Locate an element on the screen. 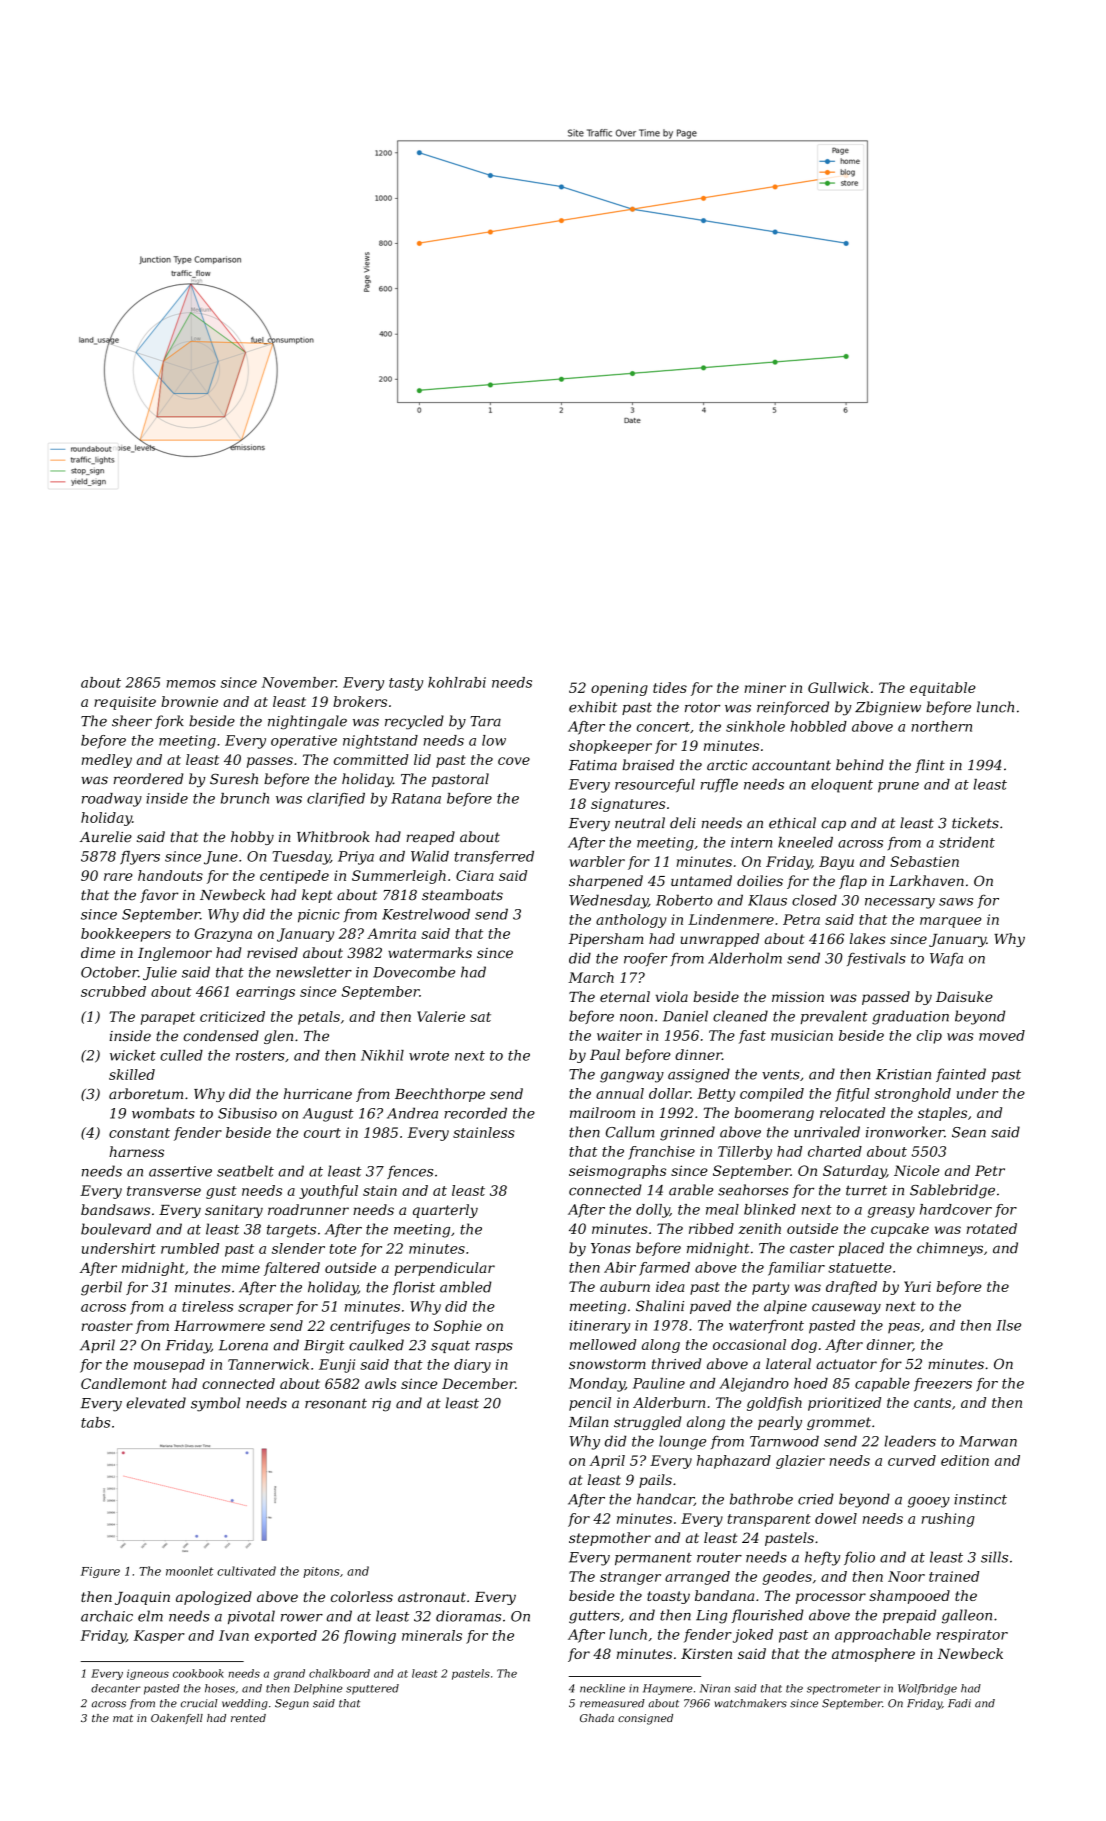 This screenshot has width=1106, height=1821. medley is located at coordinates (107, 761).
